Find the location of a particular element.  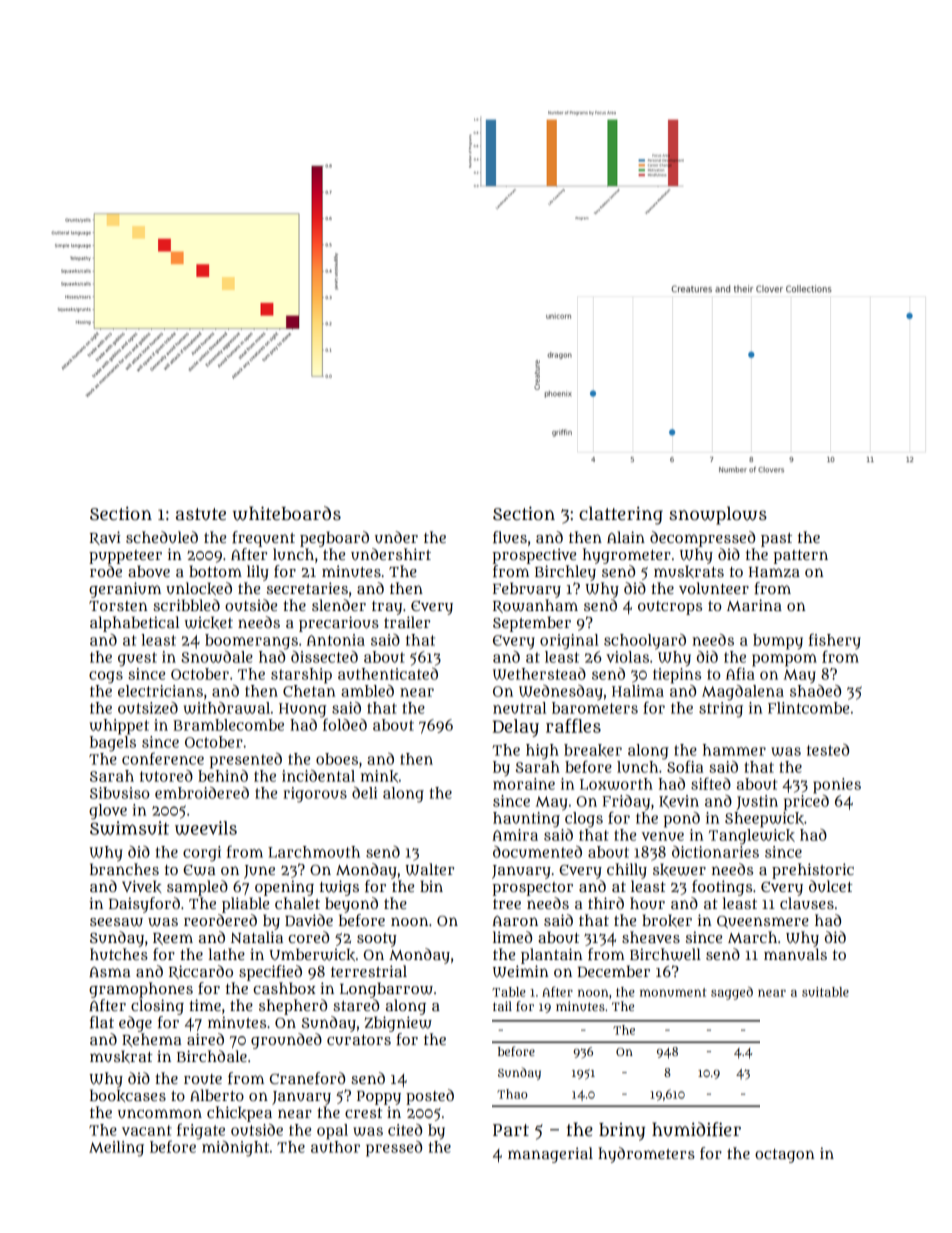

octagon is located at coordinates (785, 1156).
